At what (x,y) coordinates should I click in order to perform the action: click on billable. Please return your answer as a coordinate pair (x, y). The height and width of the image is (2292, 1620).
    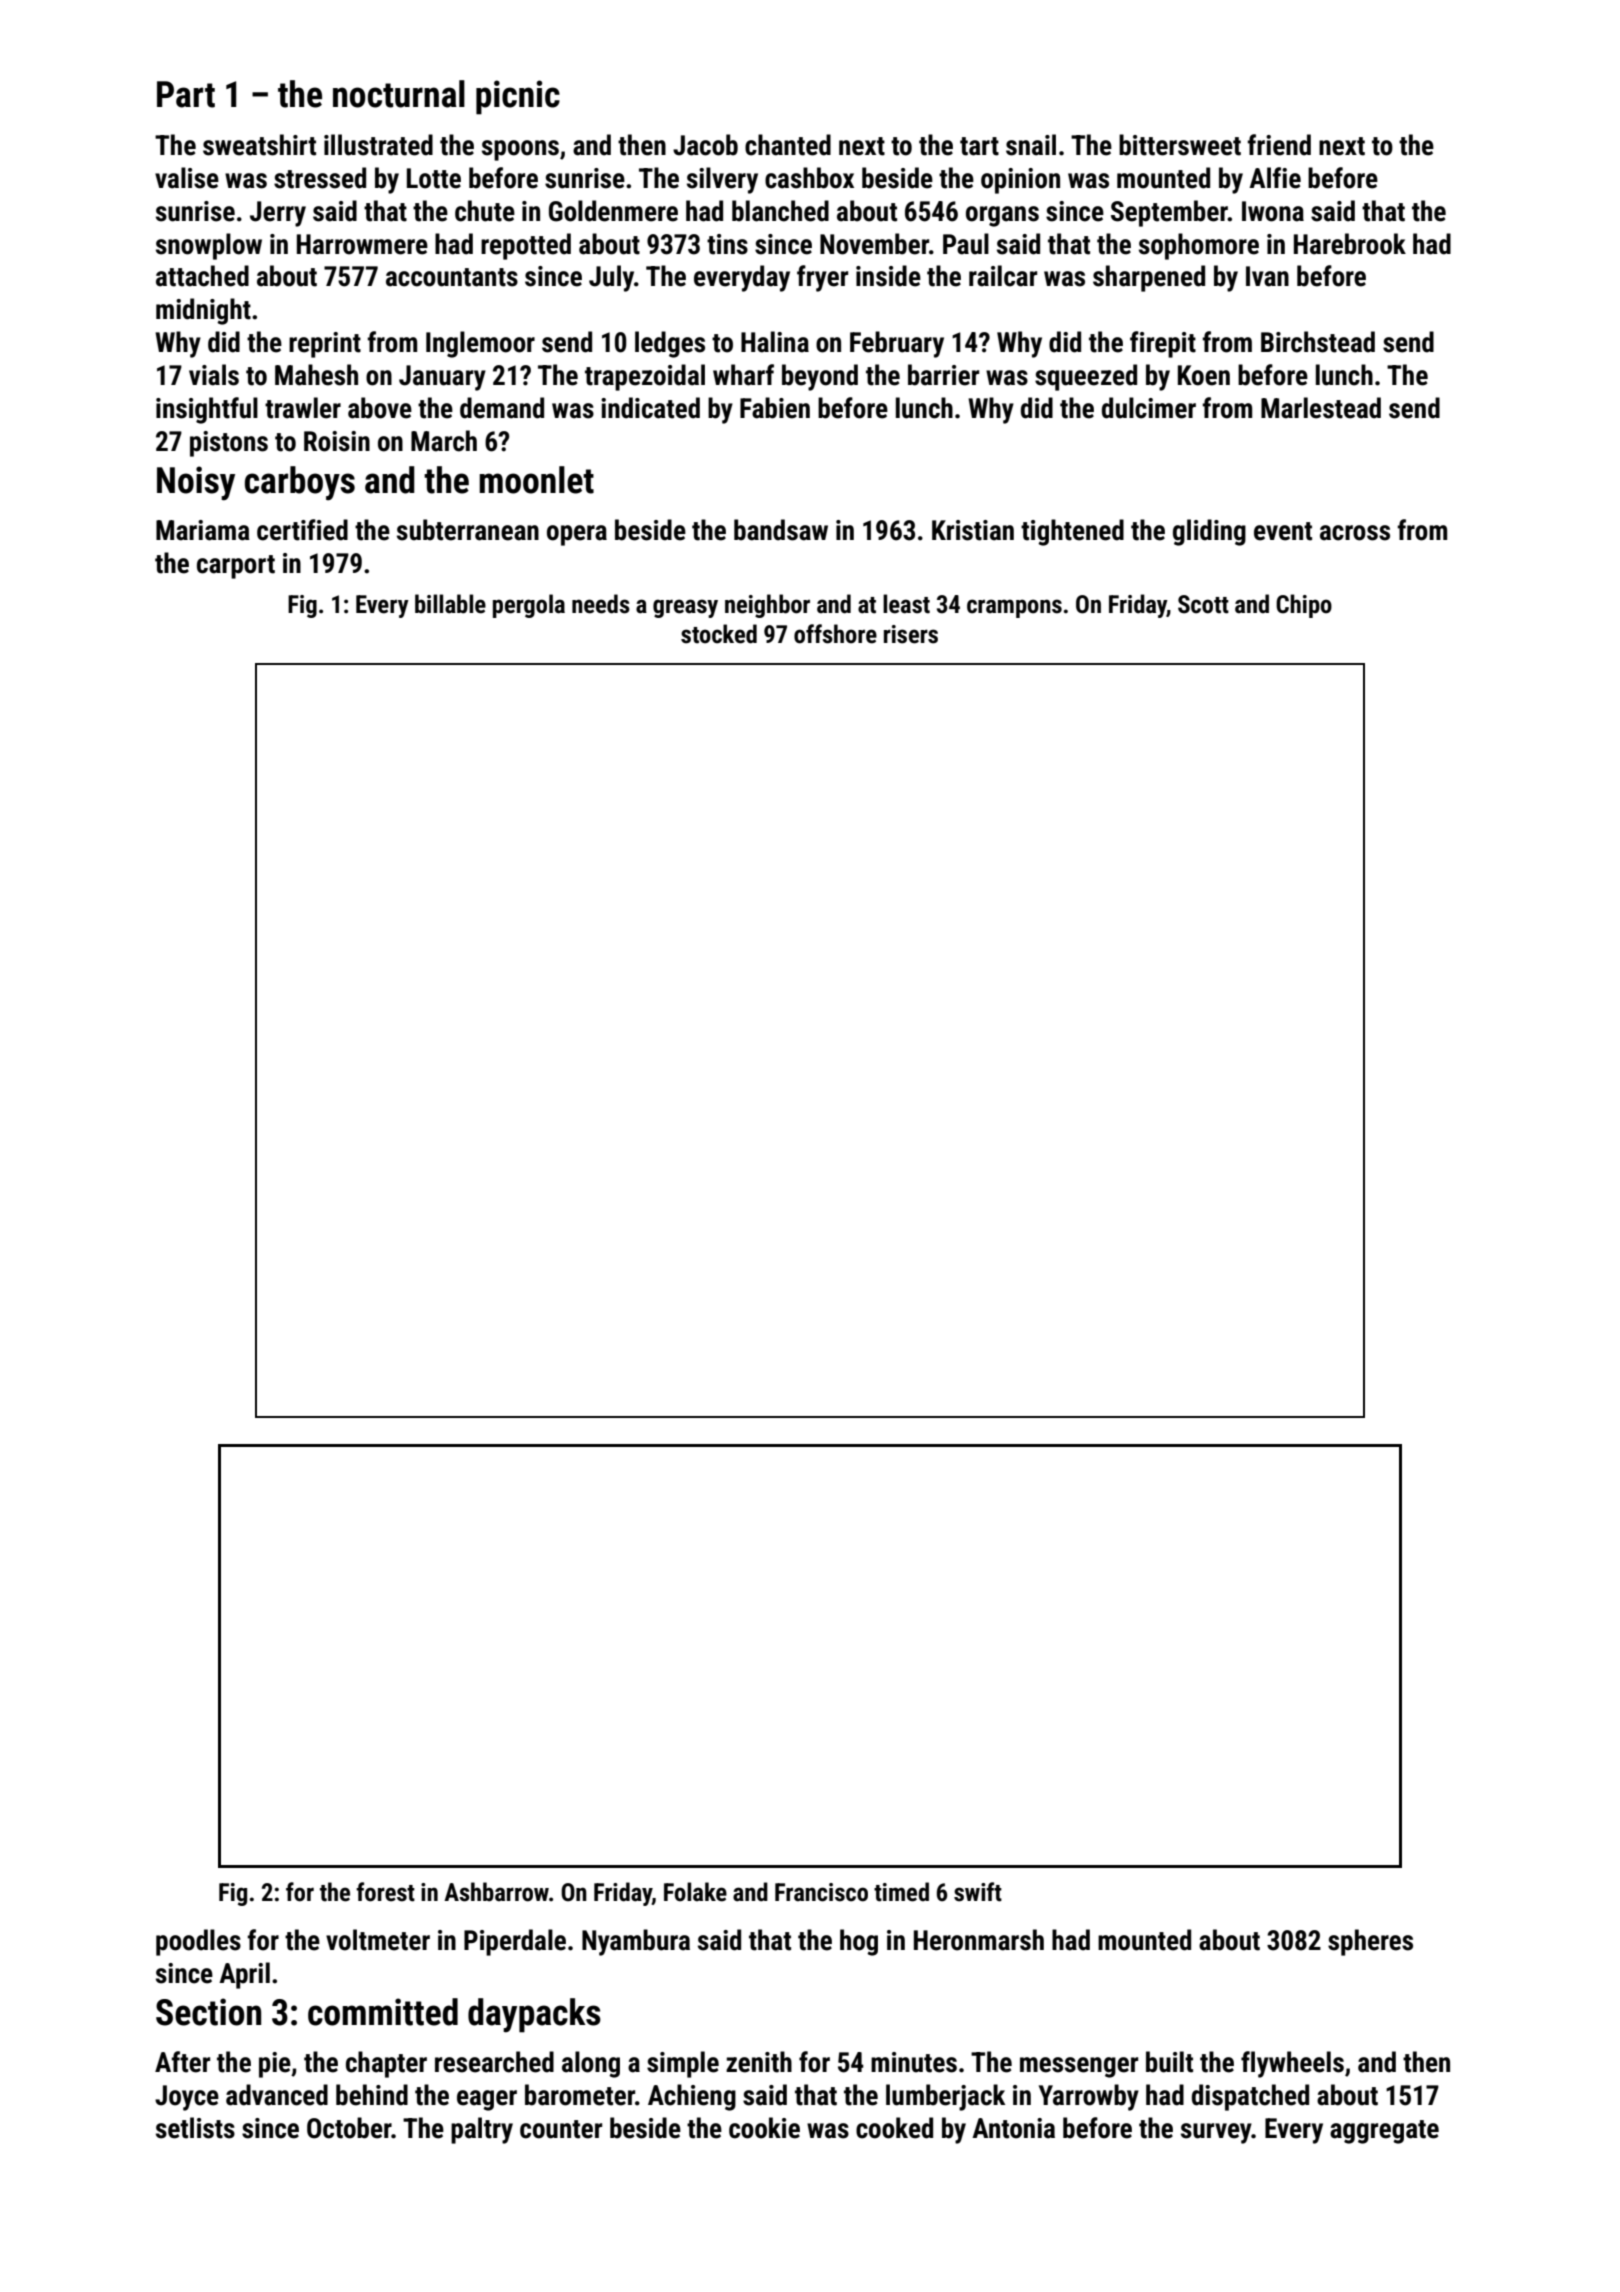
    Looking at the image, I should click on (450, 604).
